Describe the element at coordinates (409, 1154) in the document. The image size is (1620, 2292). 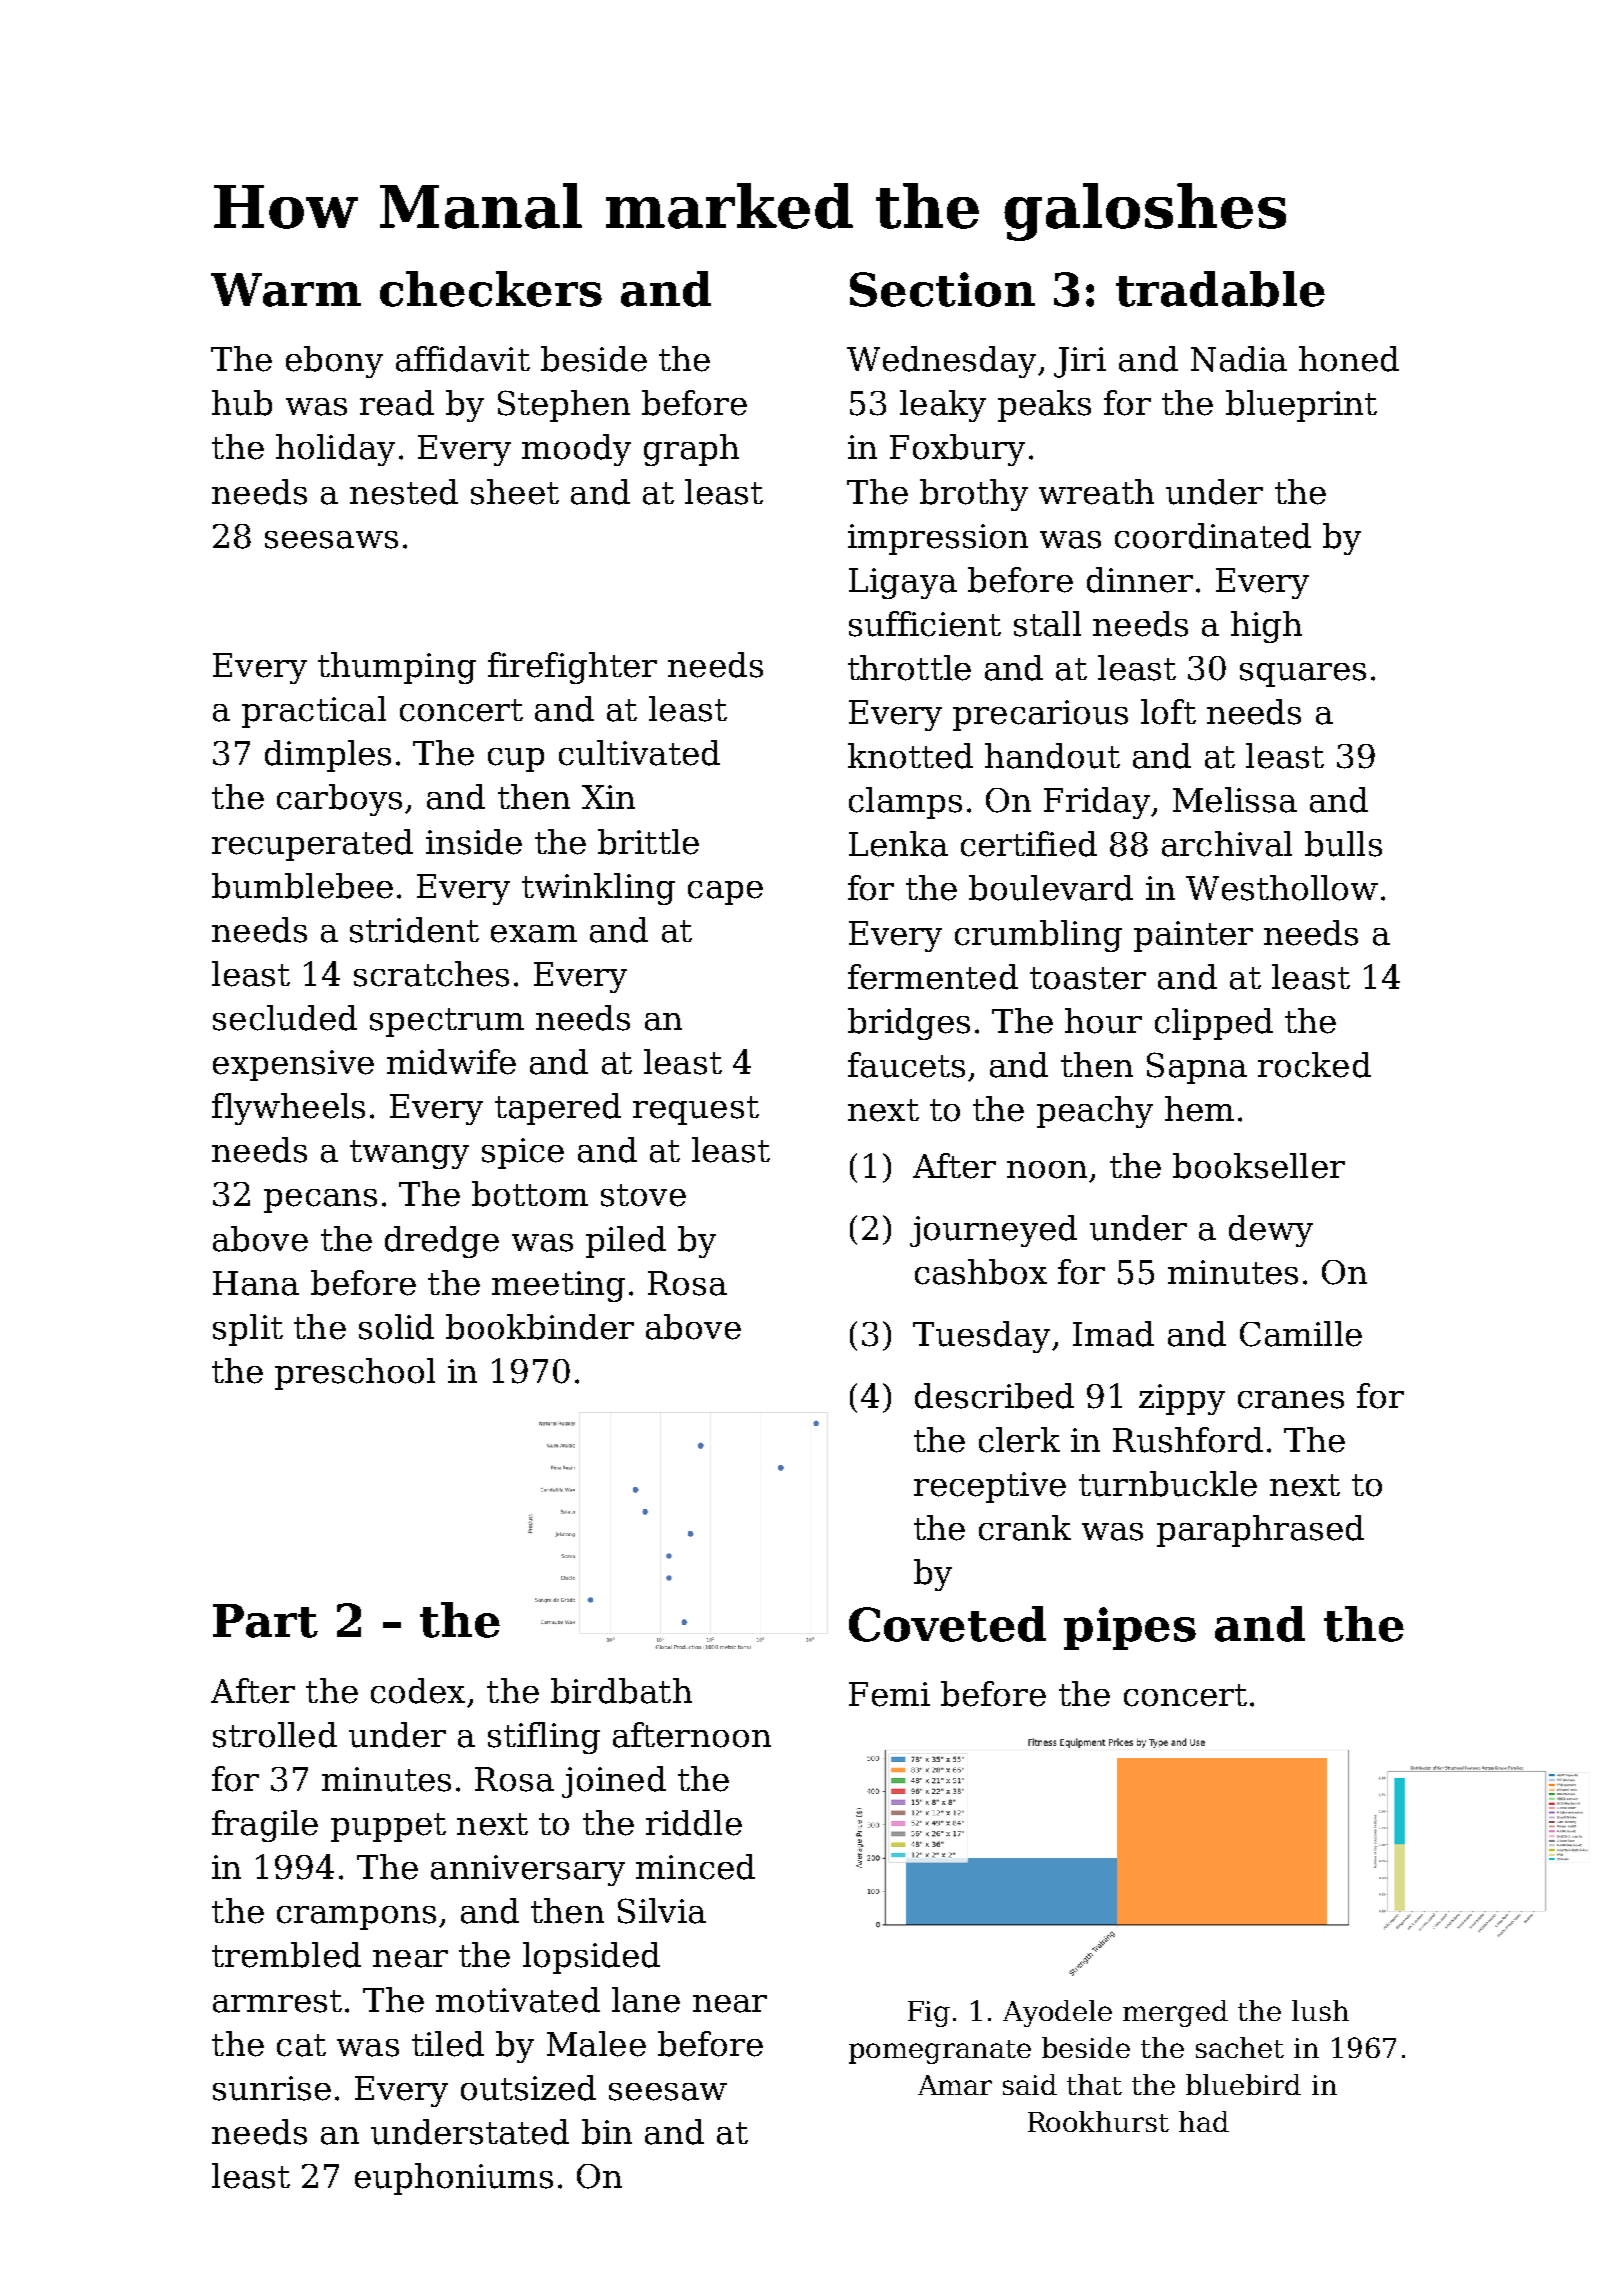
I see `twangy` at that location.
